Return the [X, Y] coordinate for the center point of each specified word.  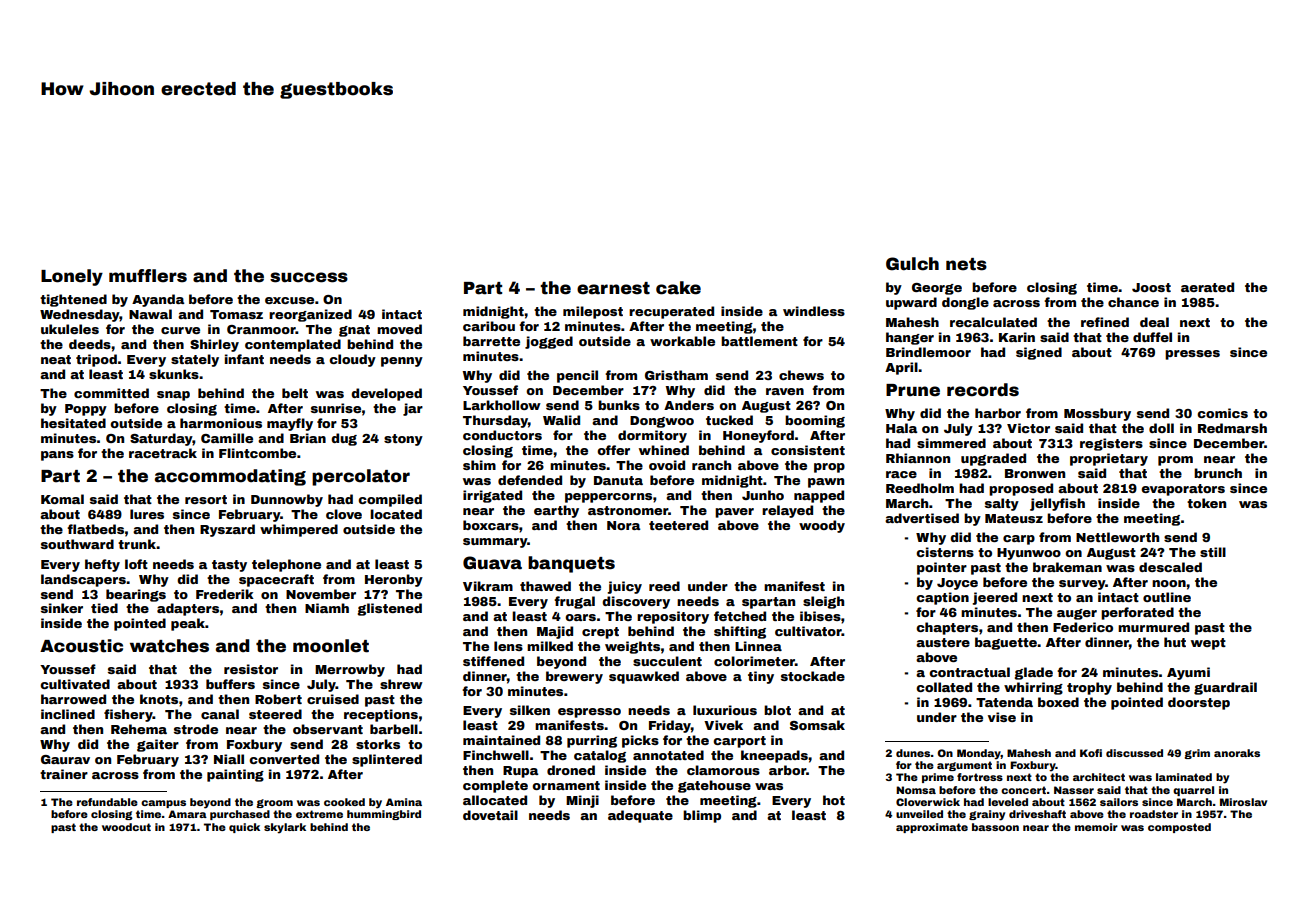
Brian [308, 438]
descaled [1170, 567]
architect [1099, 777]
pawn [826, 483]
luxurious [725, 710]
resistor [251, 669]
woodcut [126, 827]
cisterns [945, 552]
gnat [354, 331]
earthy [556, 511]
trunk [137, 544]
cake [678, 288]
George [937, 289]
